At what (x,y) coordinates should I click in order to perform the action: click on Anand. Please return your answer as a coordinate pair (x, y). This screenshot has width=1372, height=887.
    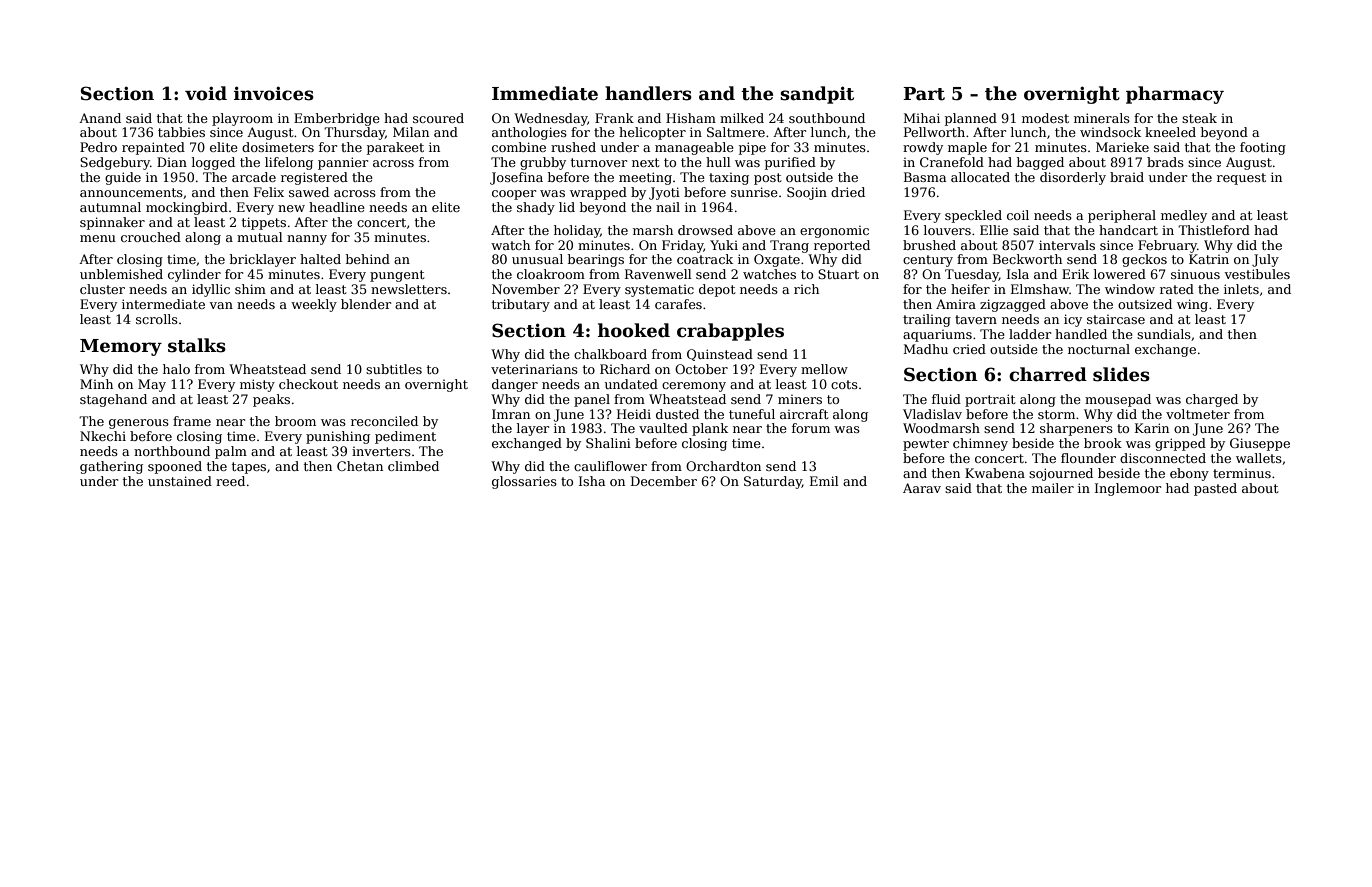
    Looking at the image, I should click on (100, 118).
